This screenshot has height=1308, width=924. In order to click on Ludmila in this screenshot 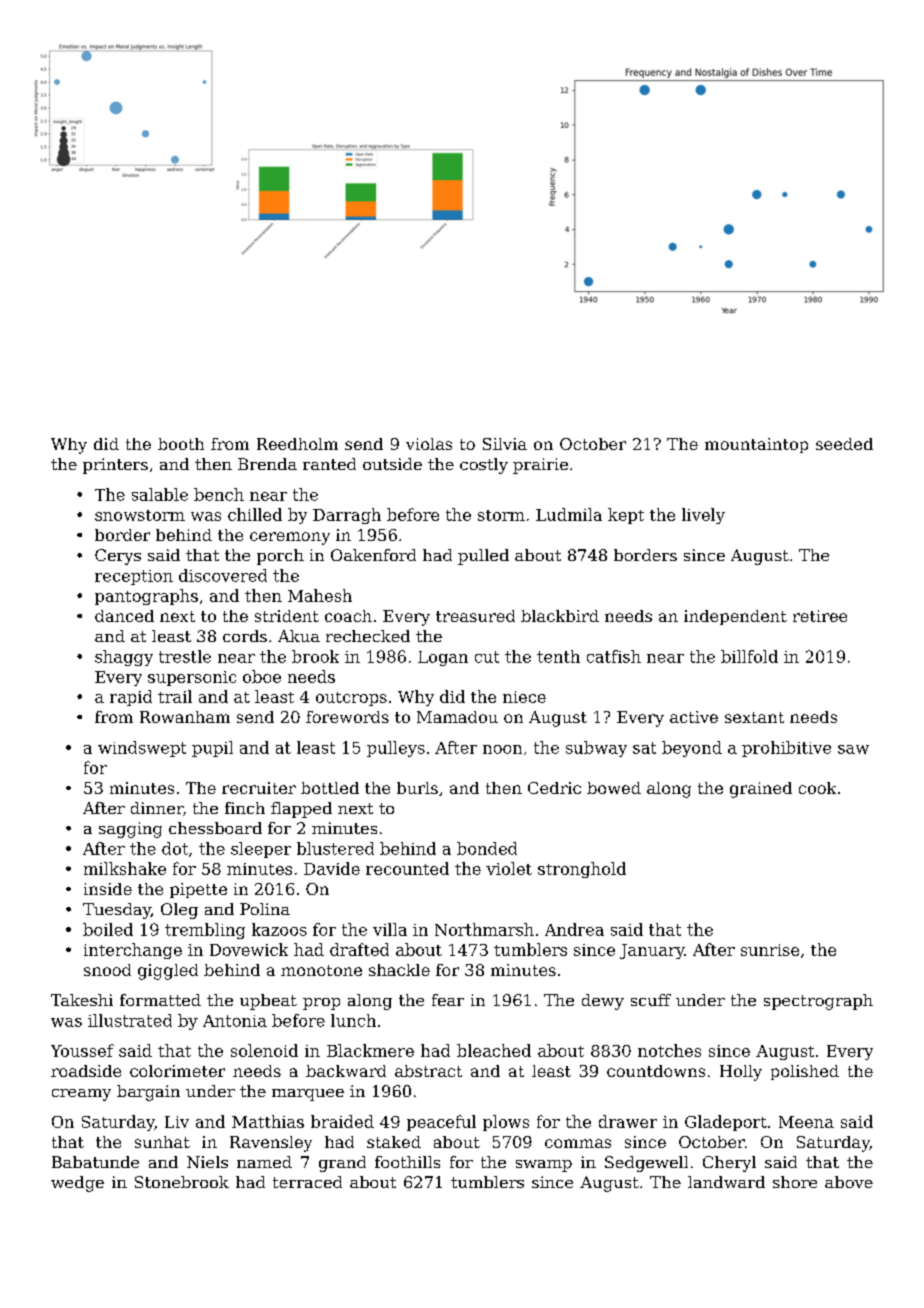, I will do `click(569, 514)`.
